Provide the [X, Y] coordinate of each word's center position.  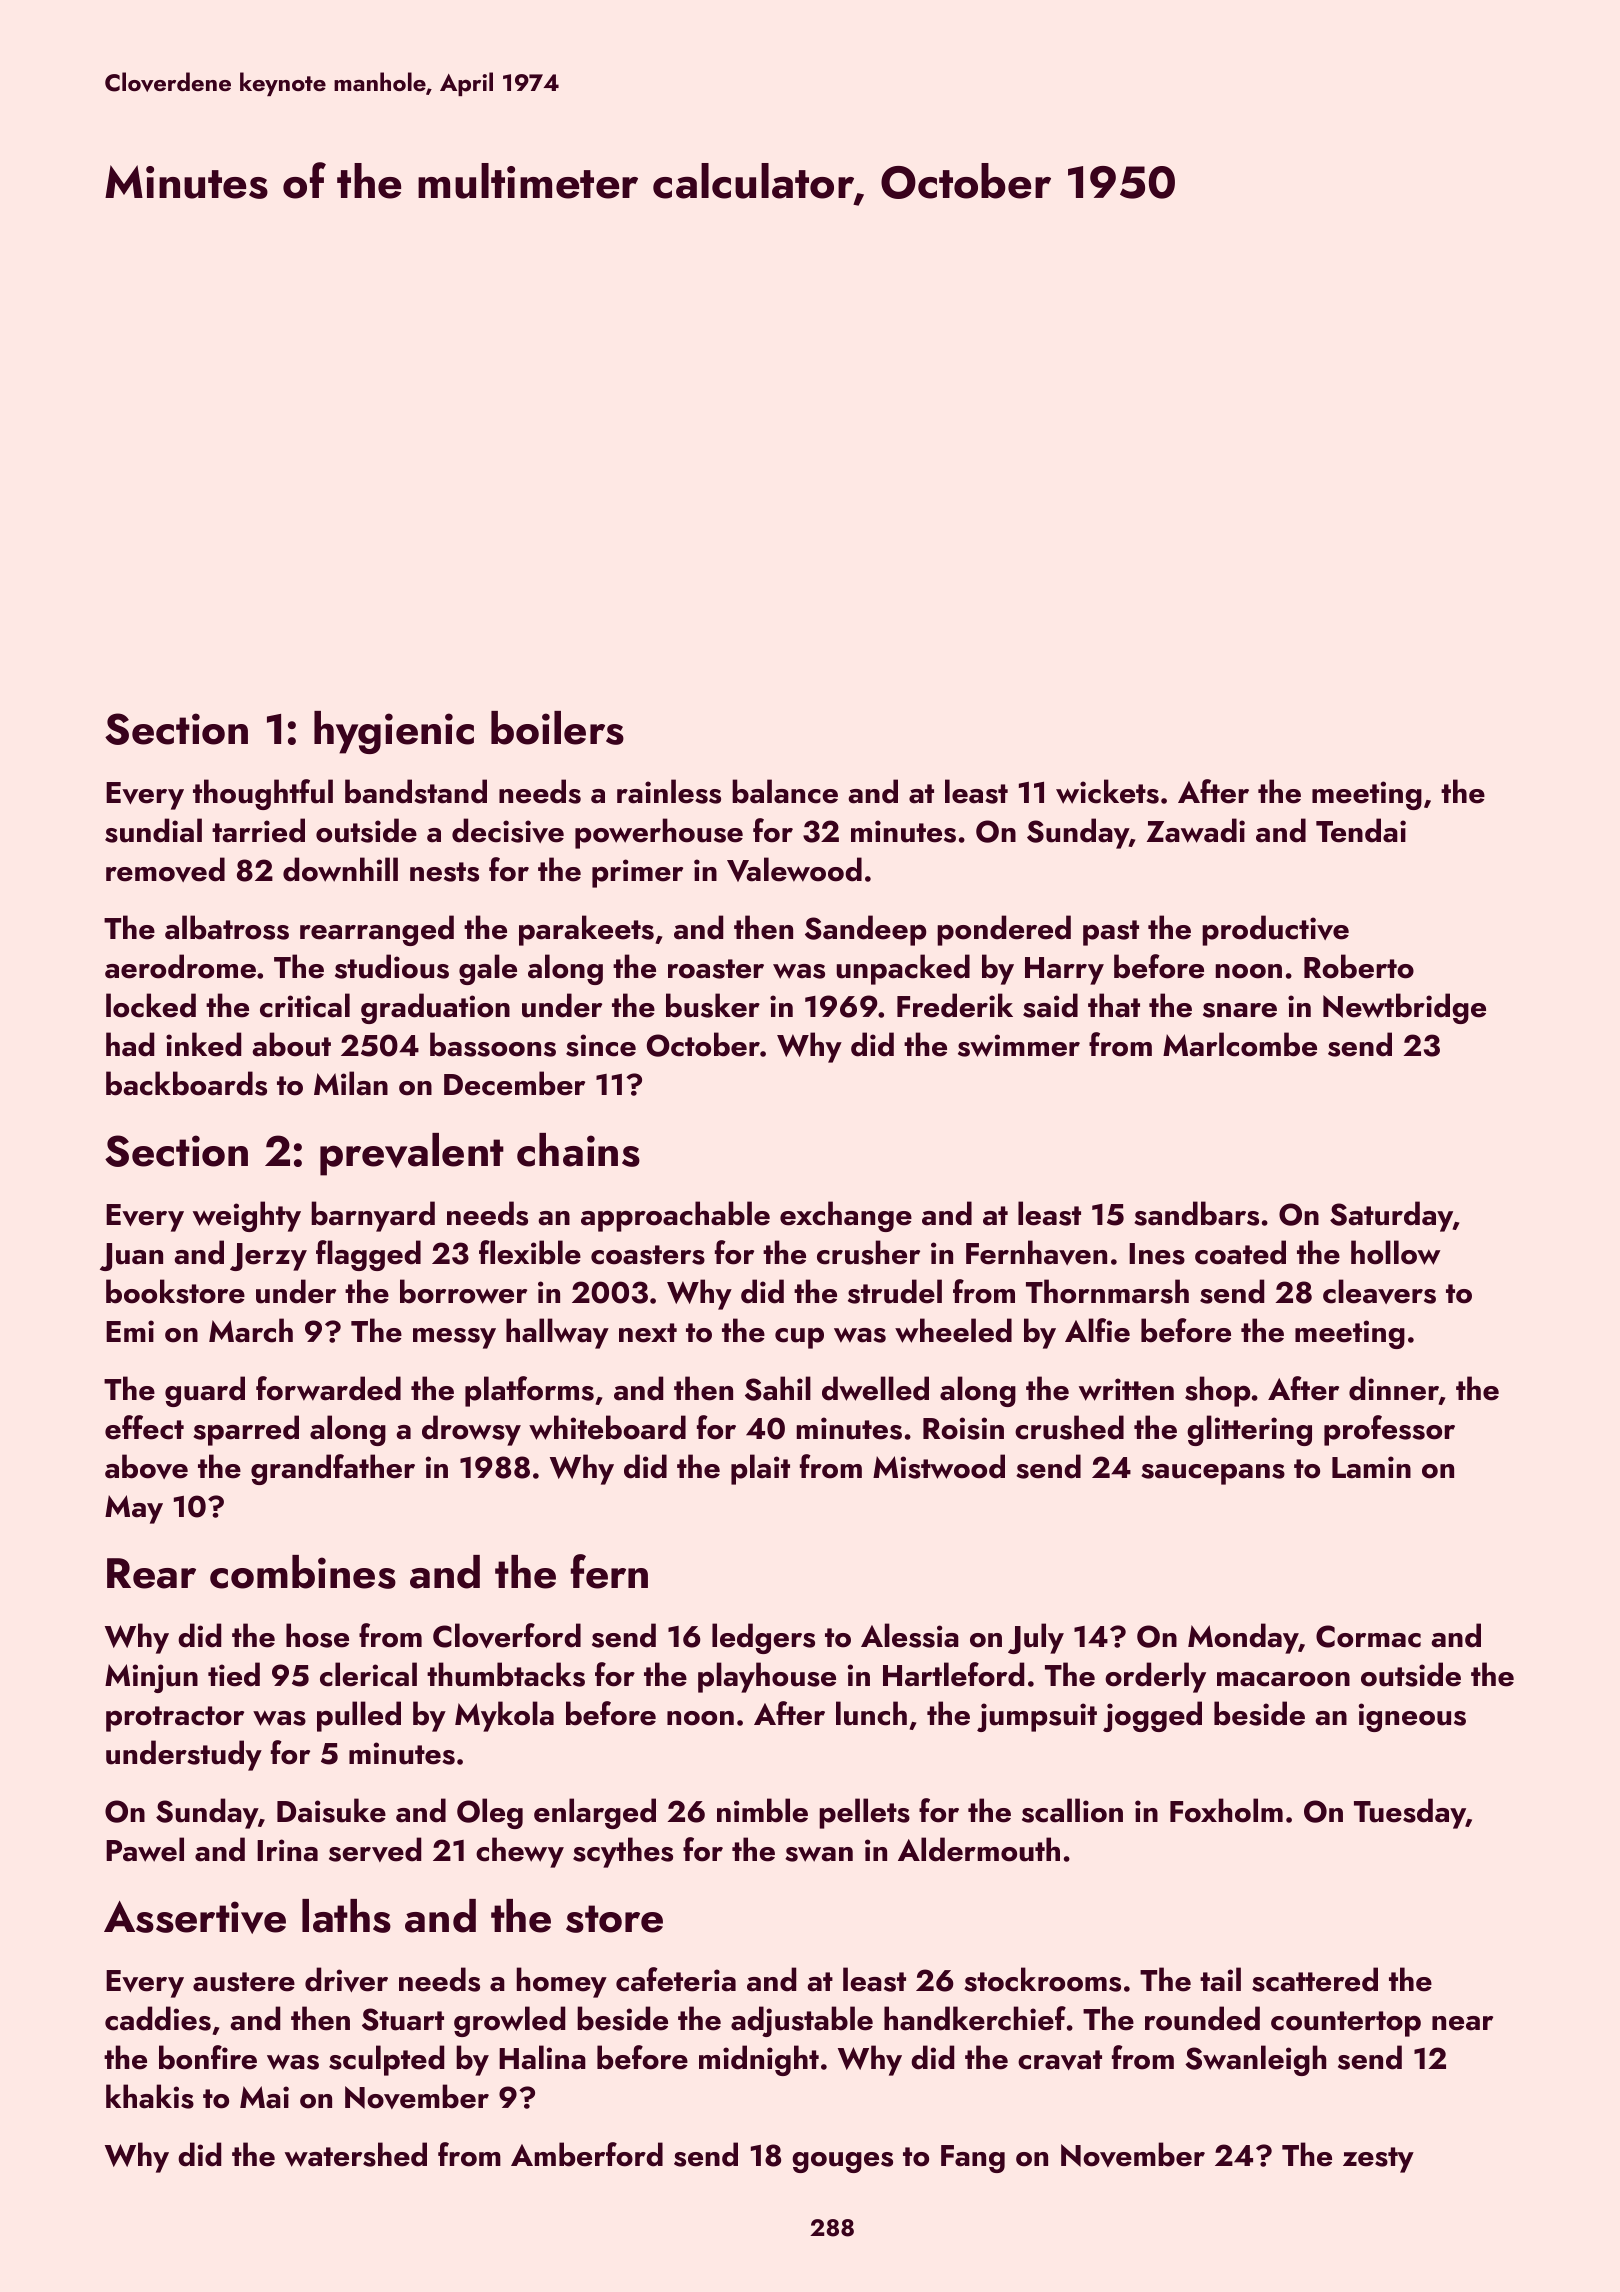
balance [785, 791]
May [134, 1509]
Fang [973, 2159]
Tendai [1361, 830]
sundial [153, 830]
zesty [1378, 2160]
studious [392, 966]
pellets [864, 1813]
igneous [1412, 1717]
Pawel [145, 1849]
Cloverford [507, 1635]
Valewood [794, 869]
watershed [356, 2154]
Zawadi [1196, 830]
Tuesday [1410, 1813]
